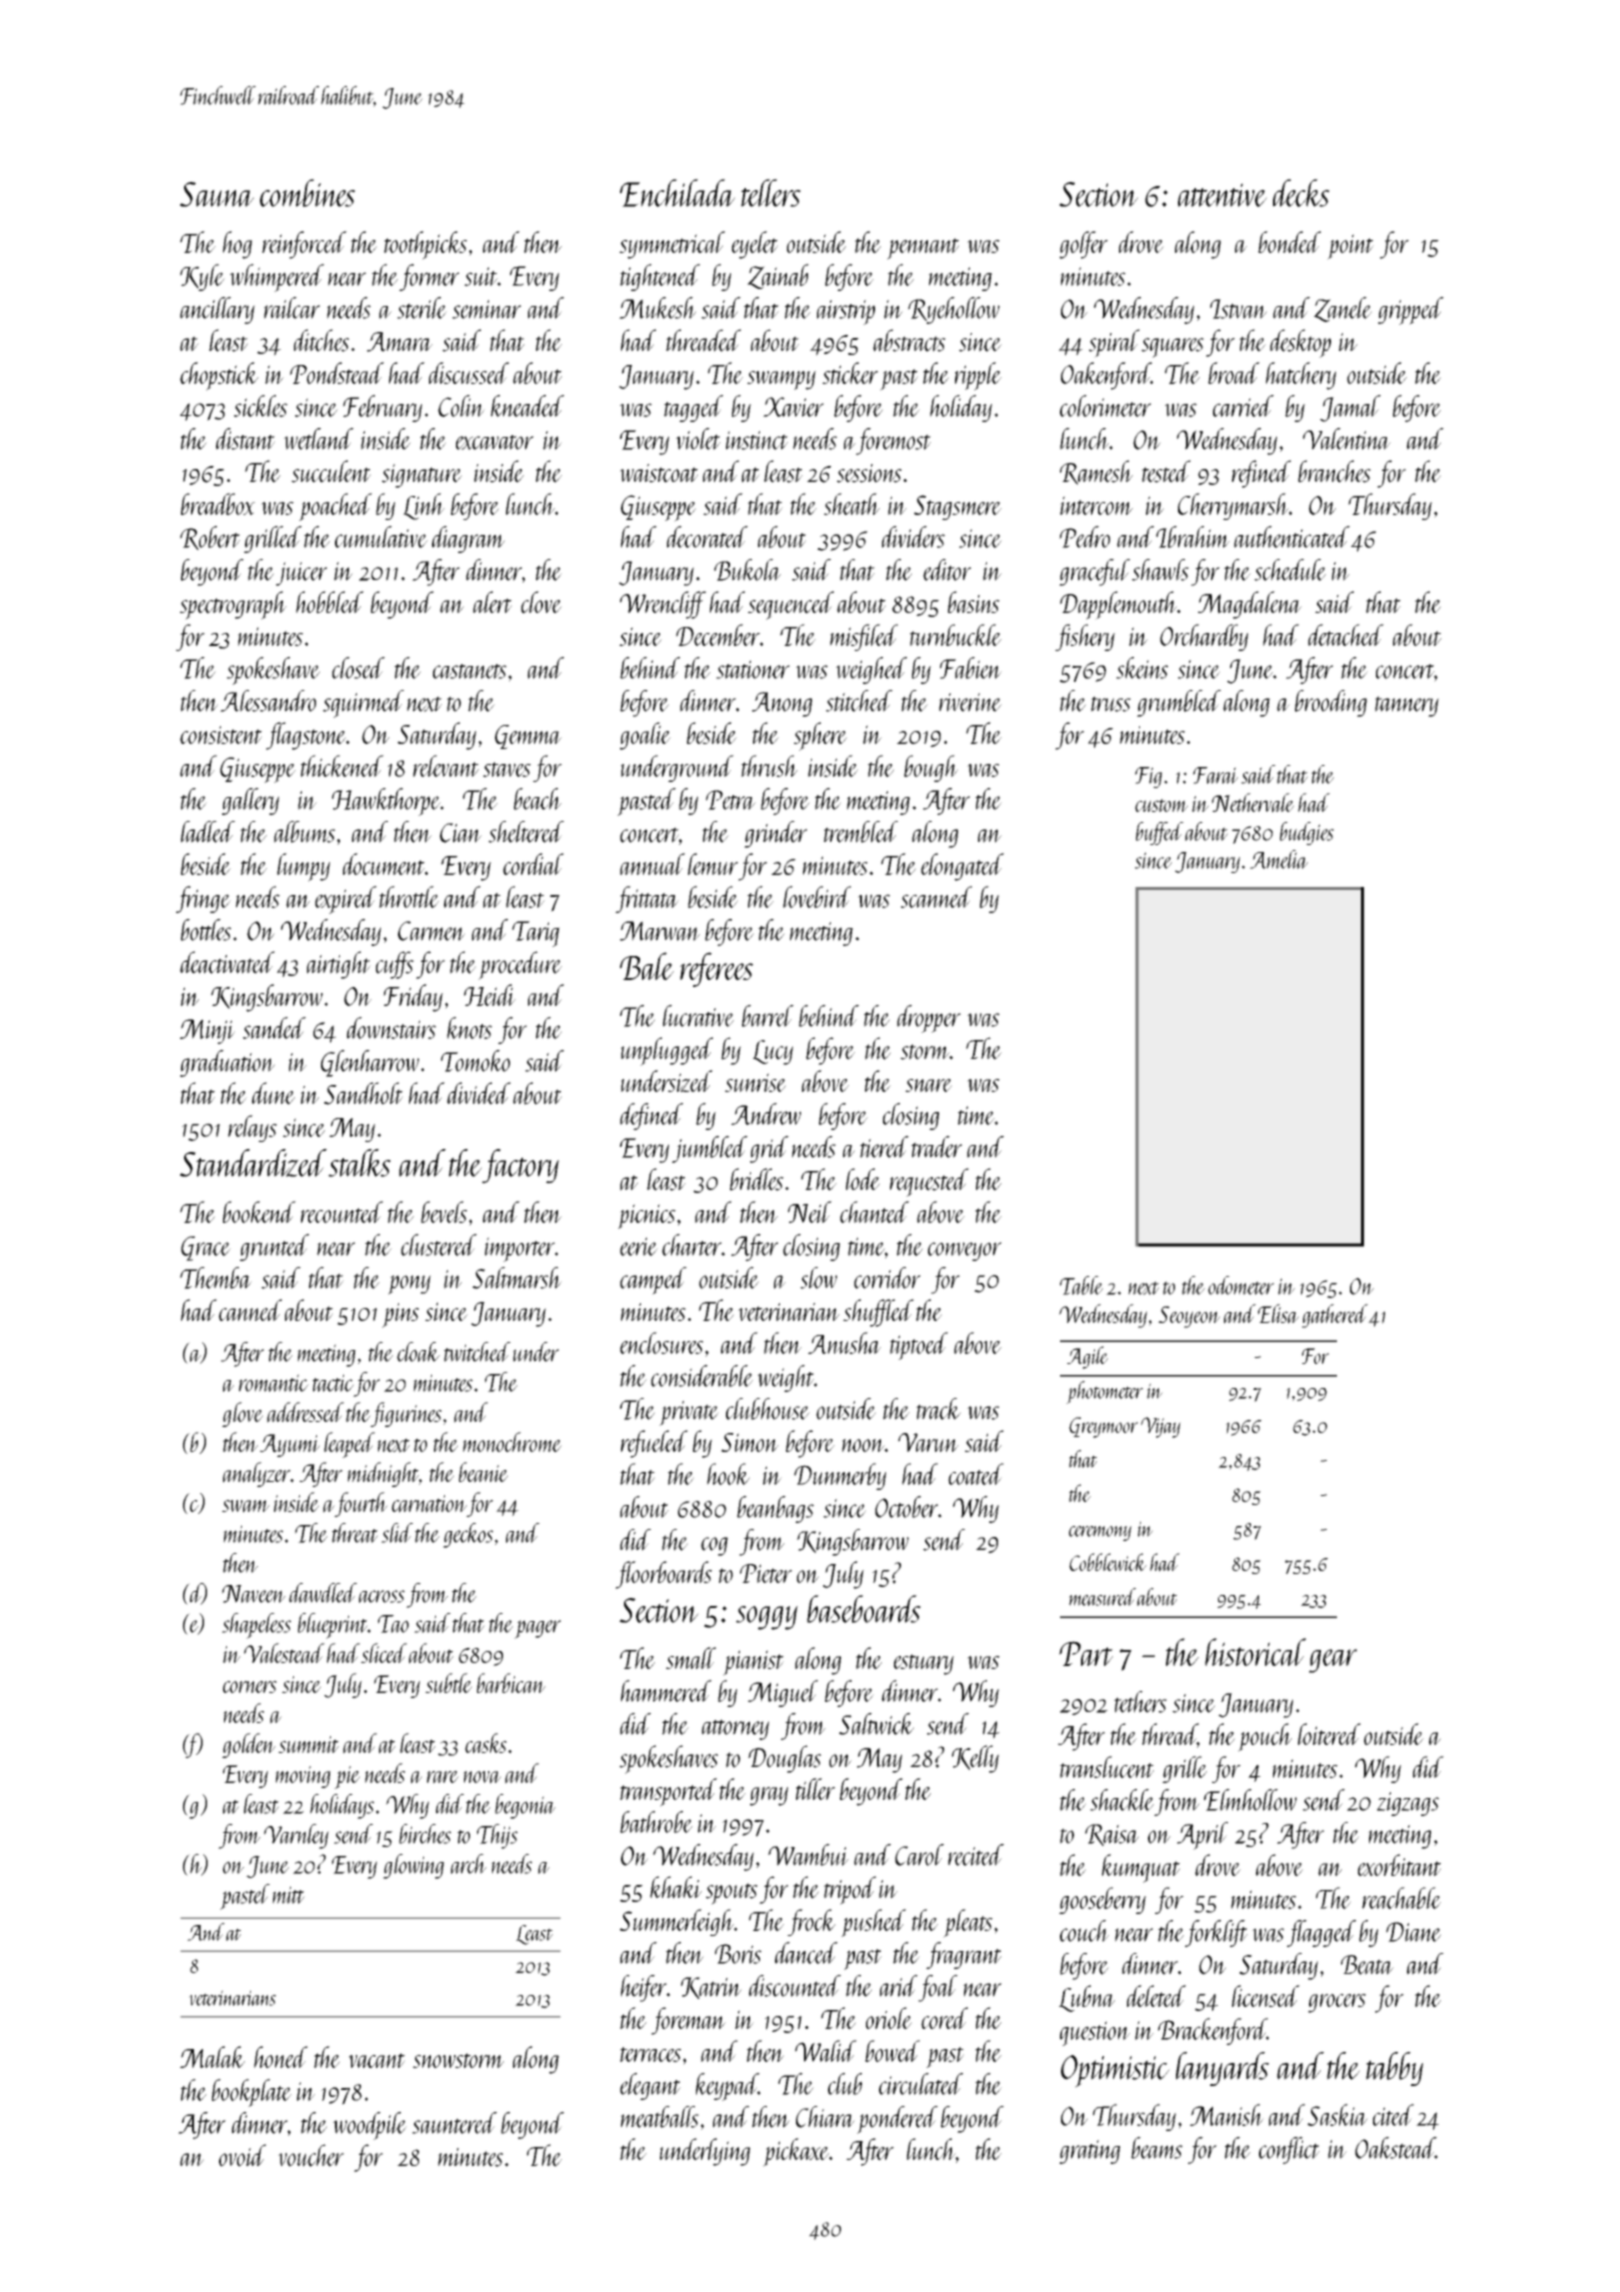 This screenshot has height=2292, width=1620. Describe the element at coordinates (818, 1278) in the screenshot. I see `slow` at that location.
